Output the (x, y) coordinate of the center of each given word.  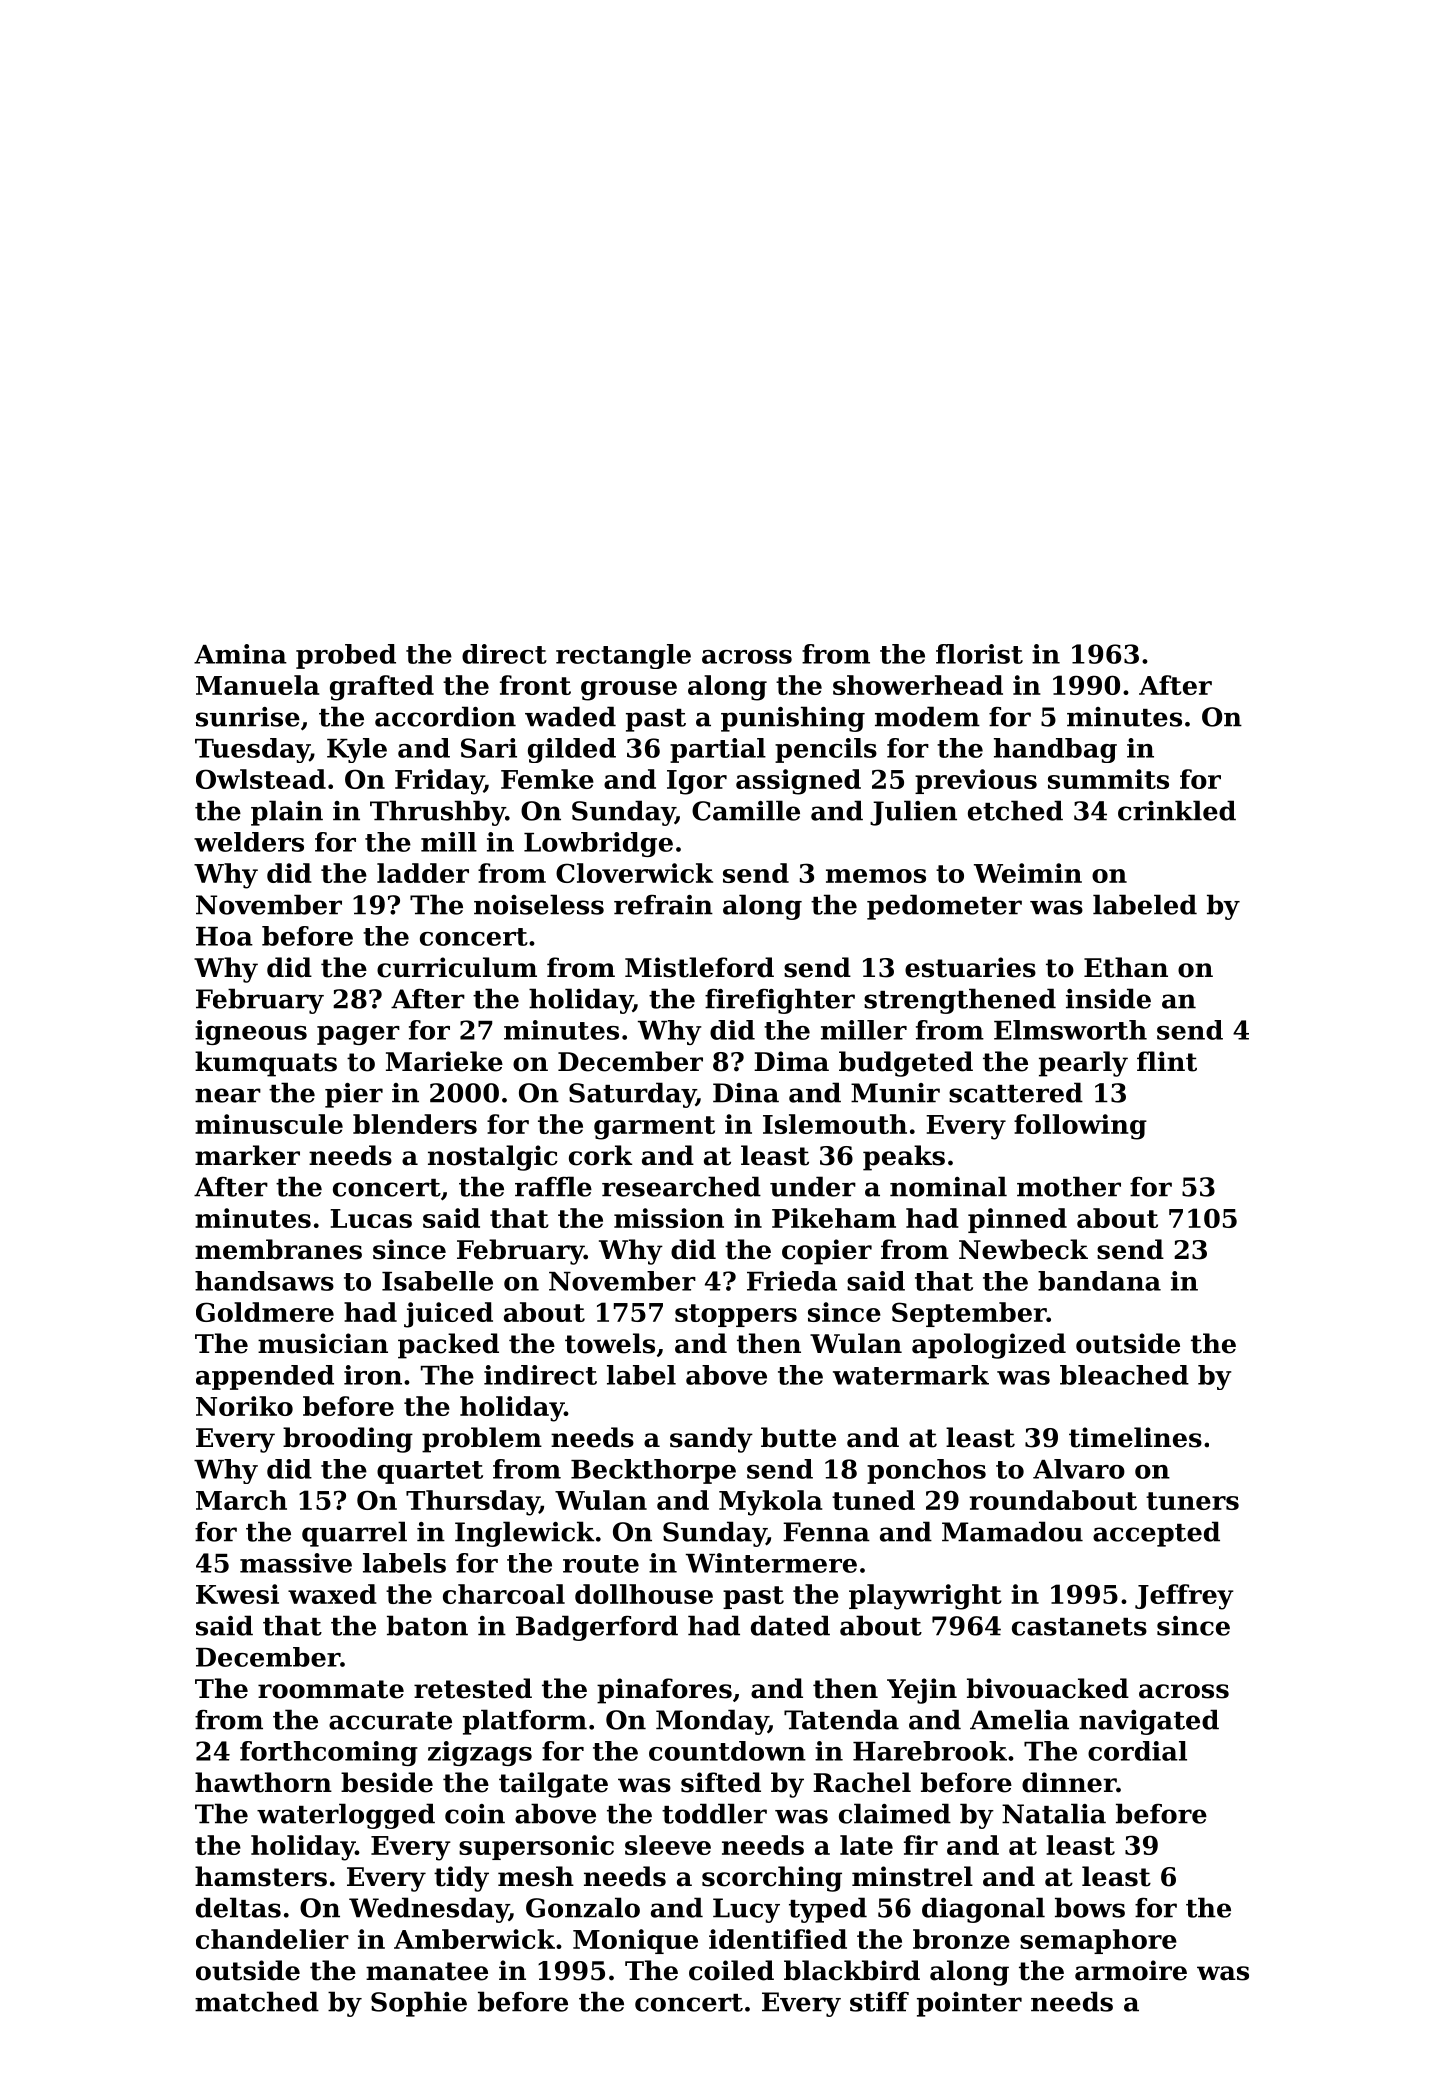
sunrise (248, 717)
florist (979, 654)
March (241, 1500)
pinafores (664, 1691)
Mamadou (1012, 1531)
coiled (731, 1970)
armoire (1131, 1970)
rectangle (623, 656)
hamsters (261, 1876)
